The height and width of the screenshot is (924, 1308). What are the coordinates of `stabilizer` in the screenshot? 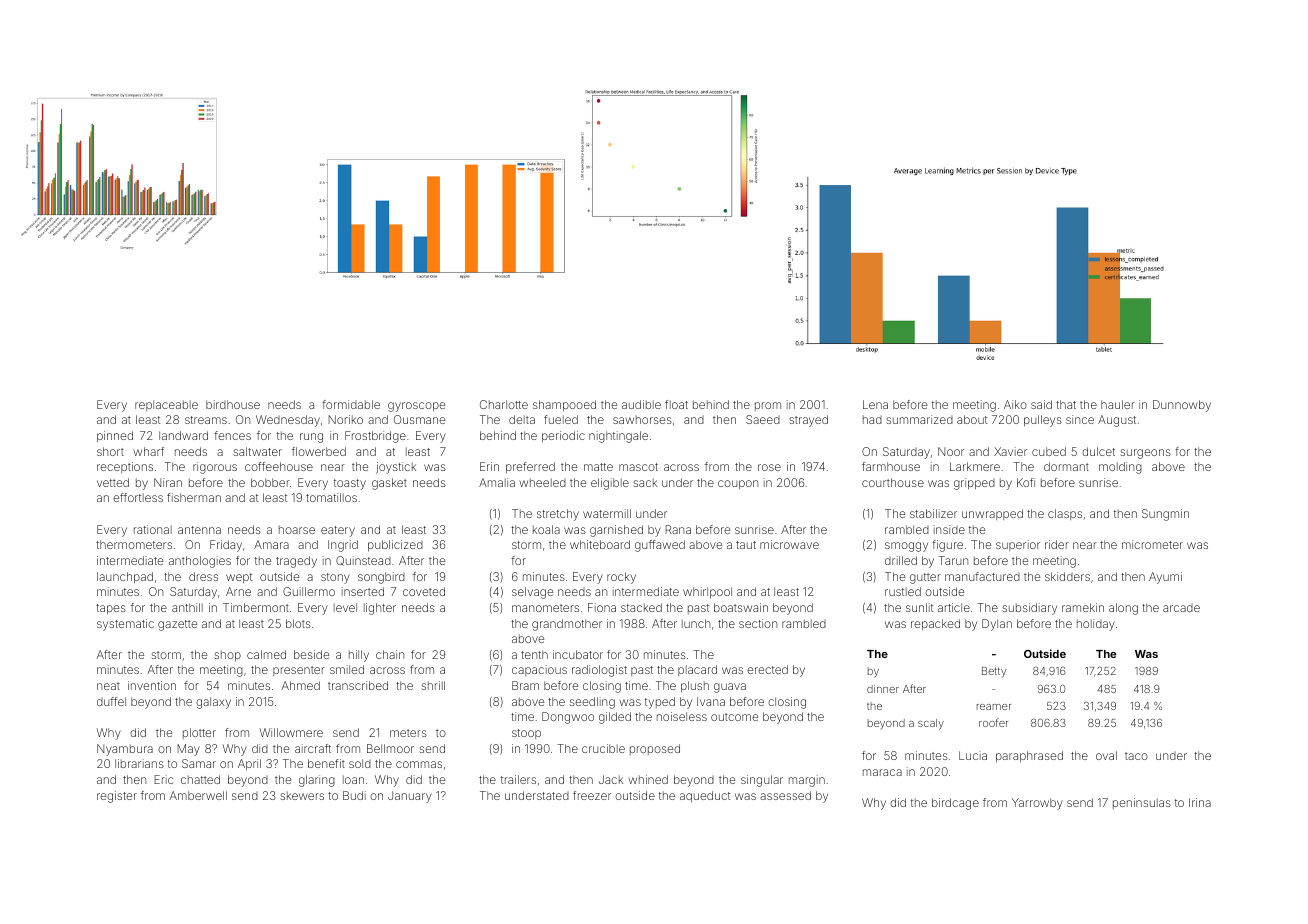 It's located at (933, 513).
